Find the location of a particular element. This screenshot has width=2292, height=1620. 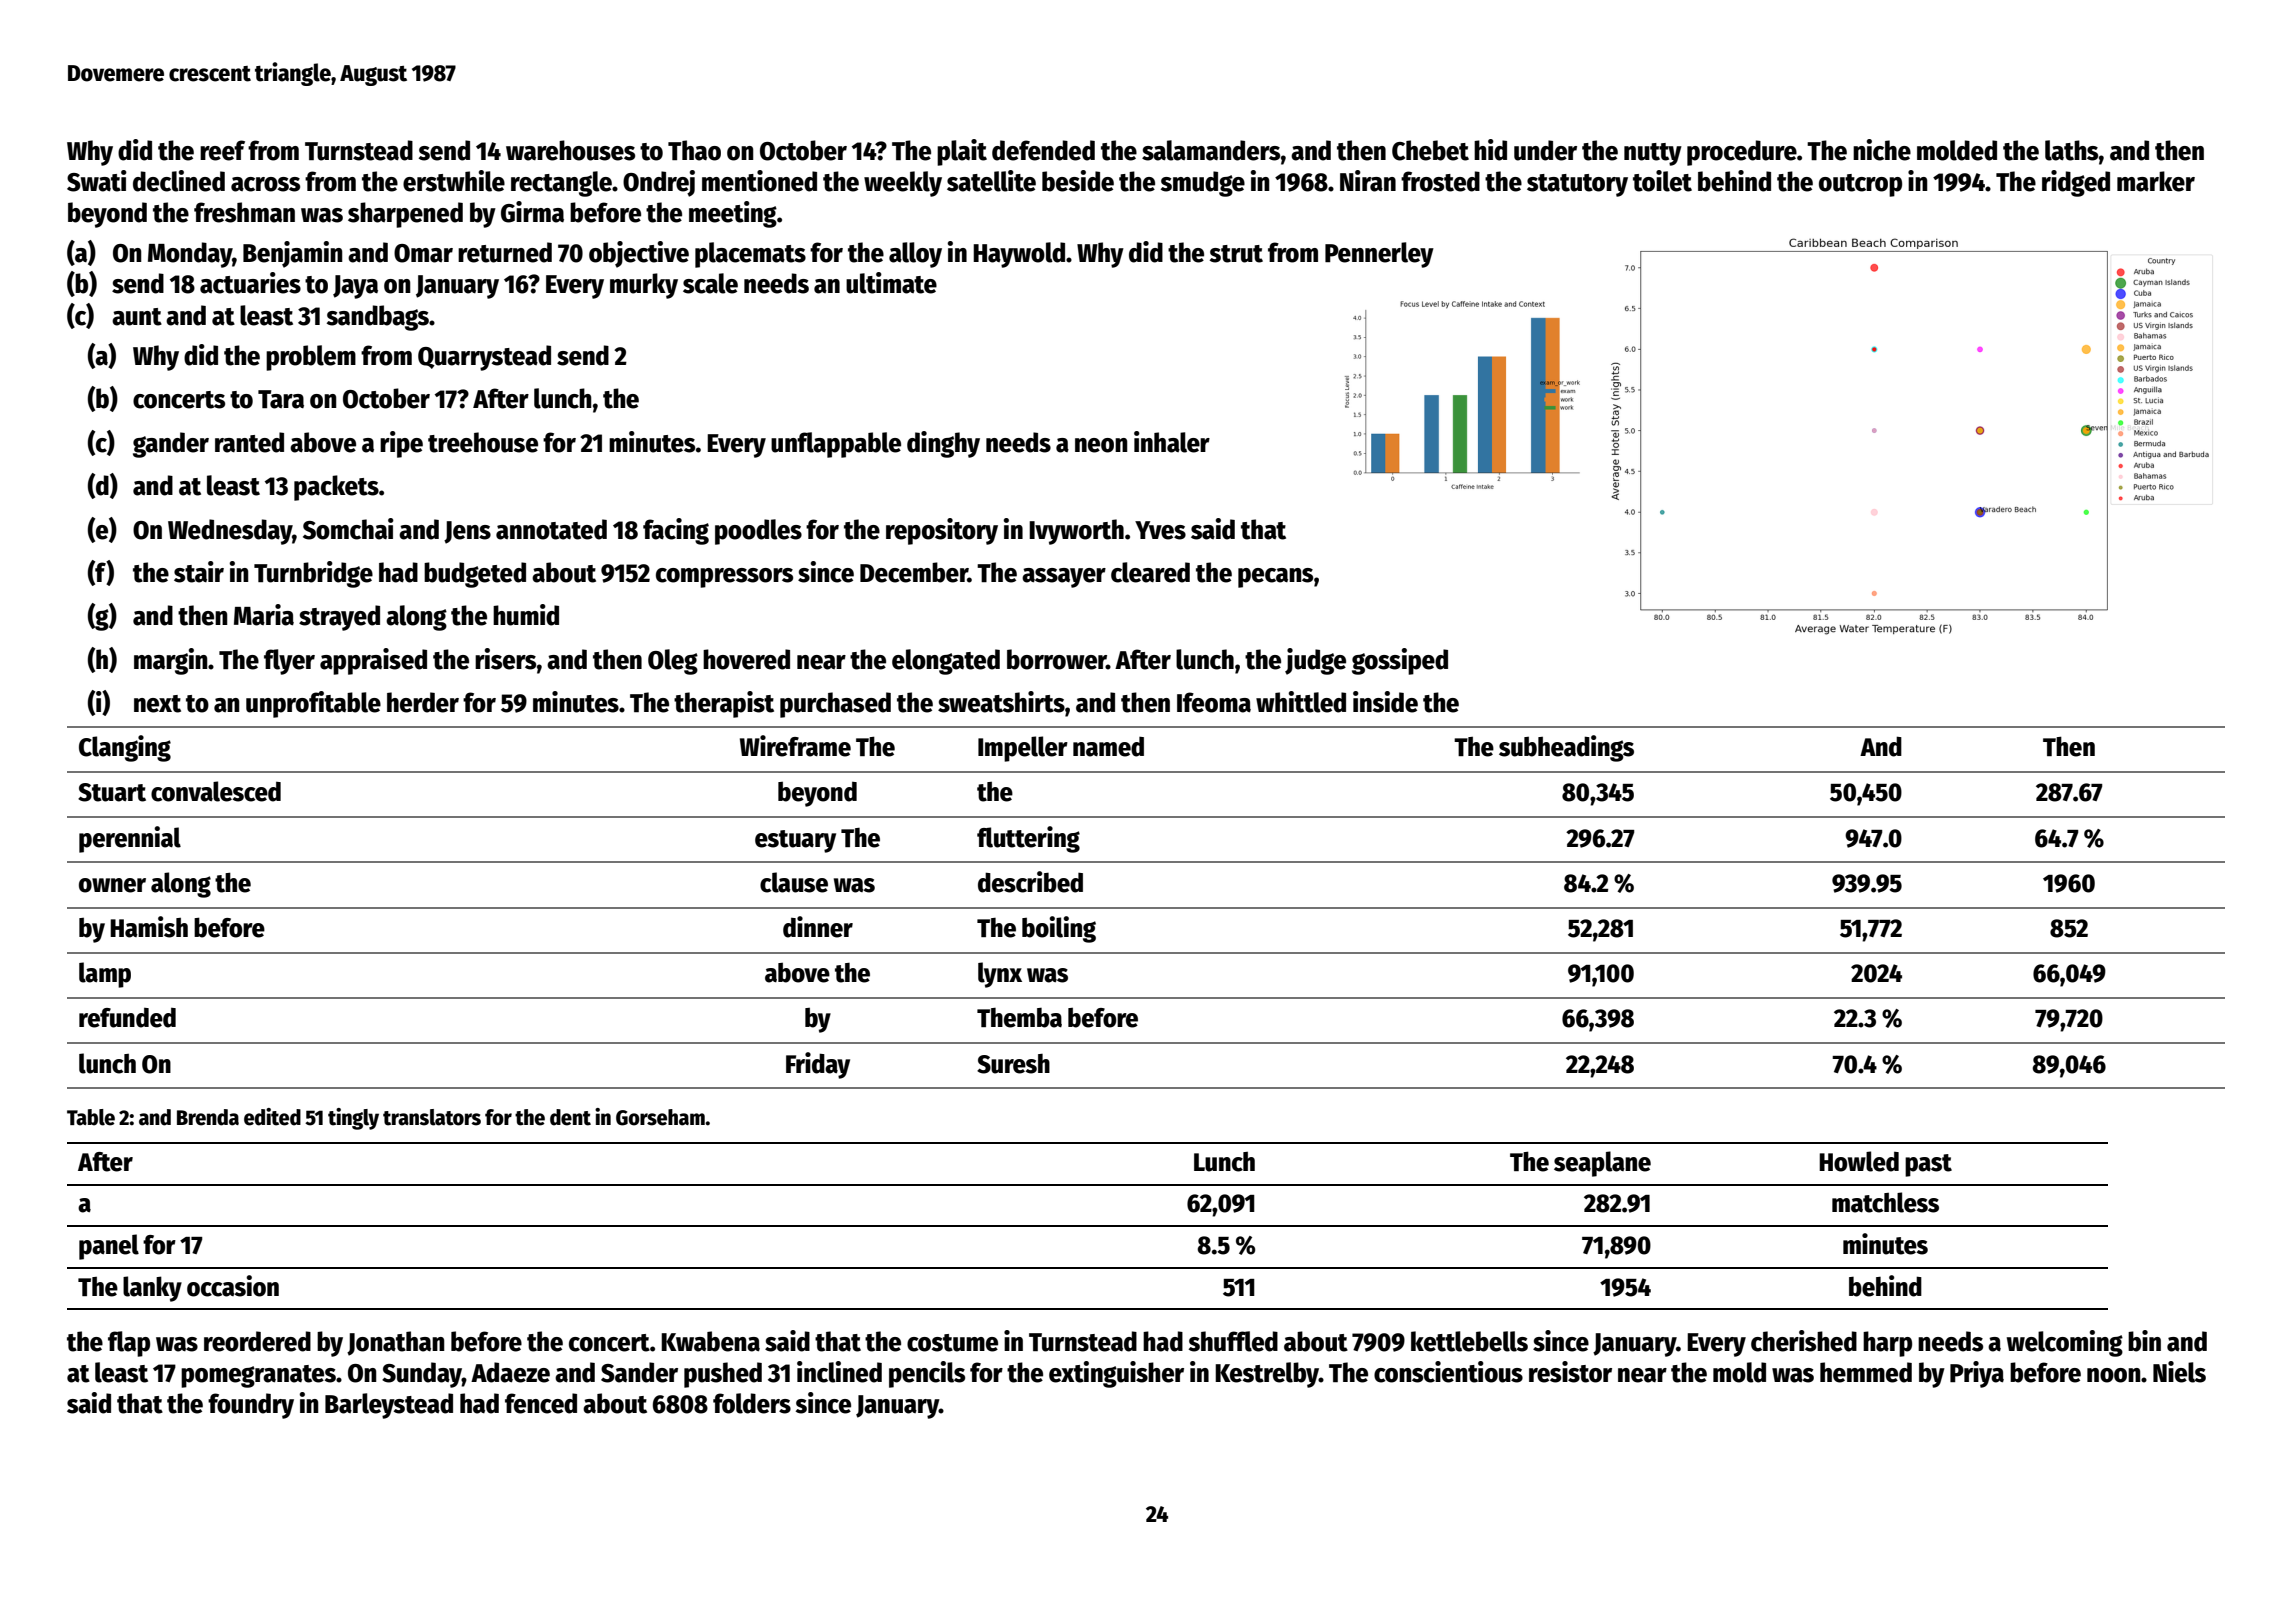

inhaler is located at coordinates (1172, 442).
